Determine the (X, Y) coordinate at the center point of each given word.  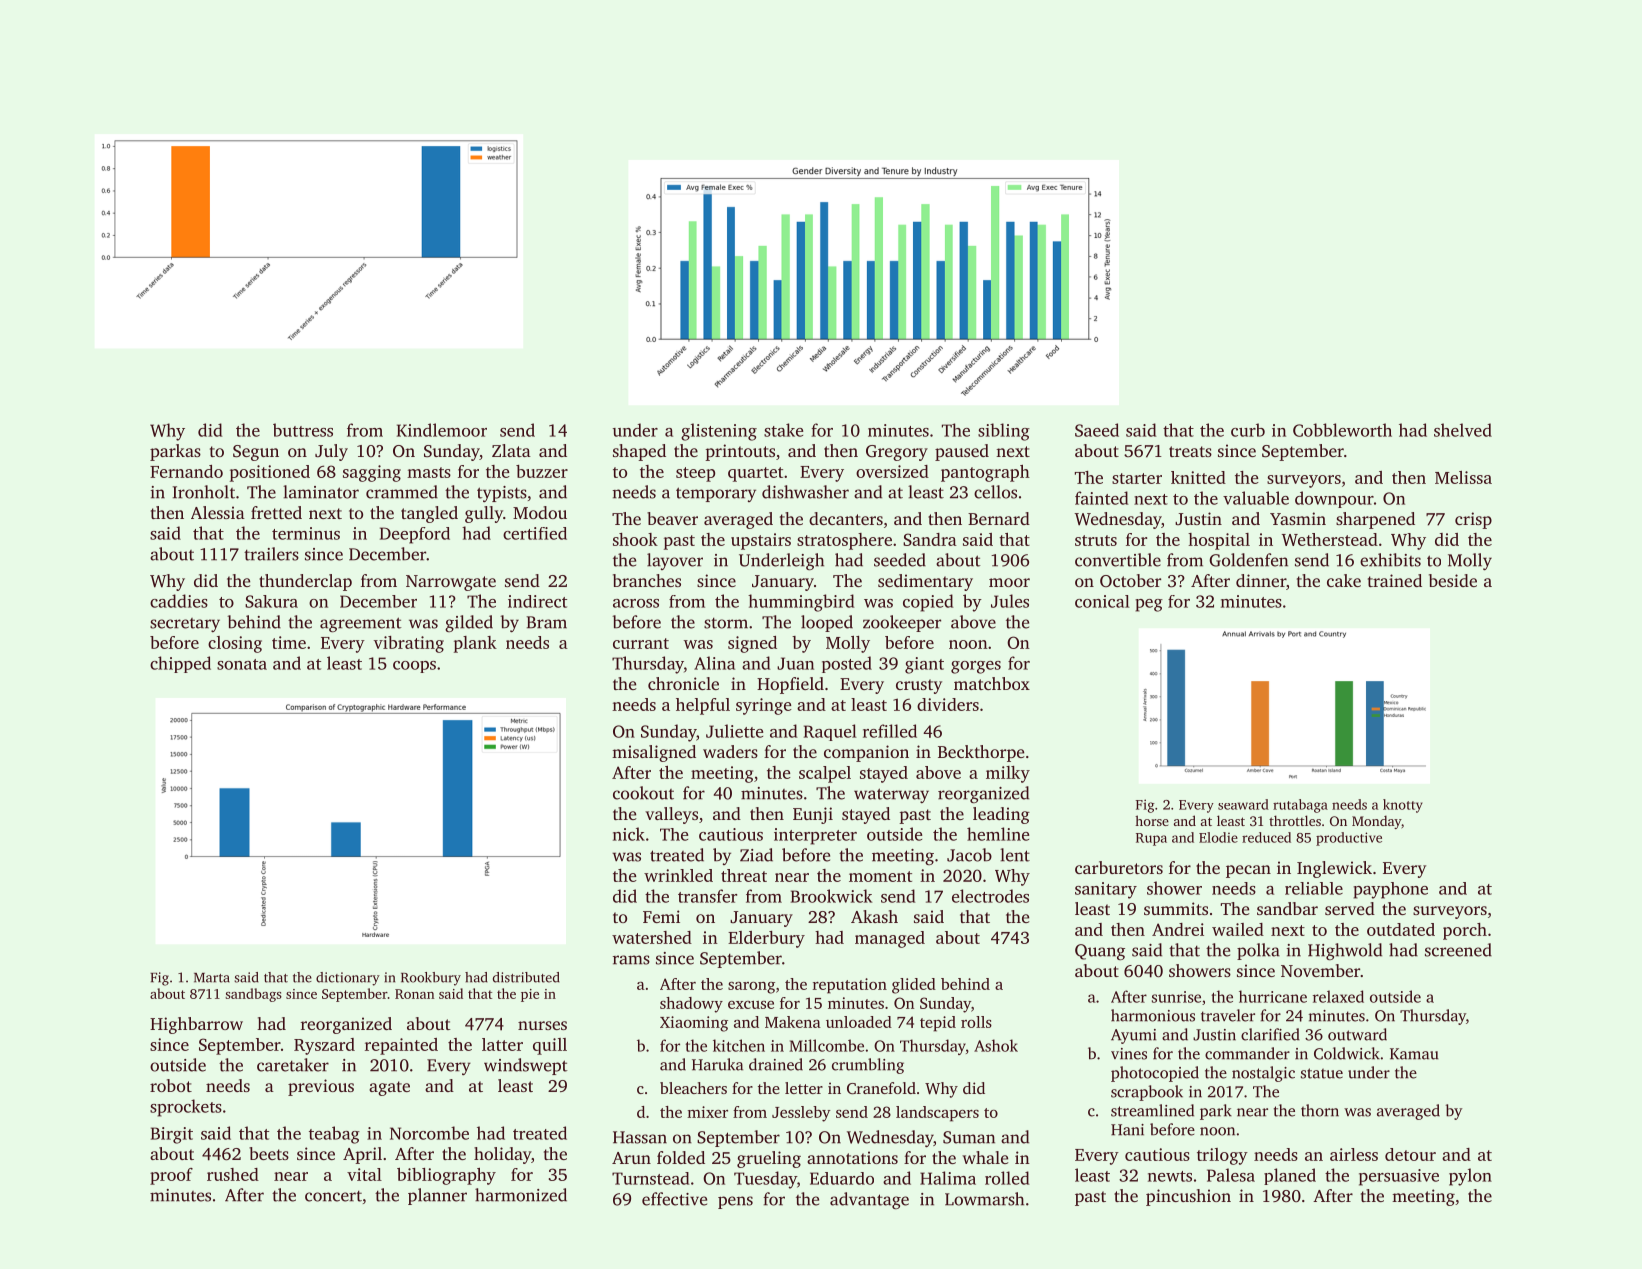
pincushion (1188, 1197)
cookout (643, 793)
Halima (948, 1178)
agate (389, 1088)
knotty (1403, 806)
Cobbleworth (1342, 430)
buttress (303, 430)
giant (924, 665)
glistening (719, 432)
